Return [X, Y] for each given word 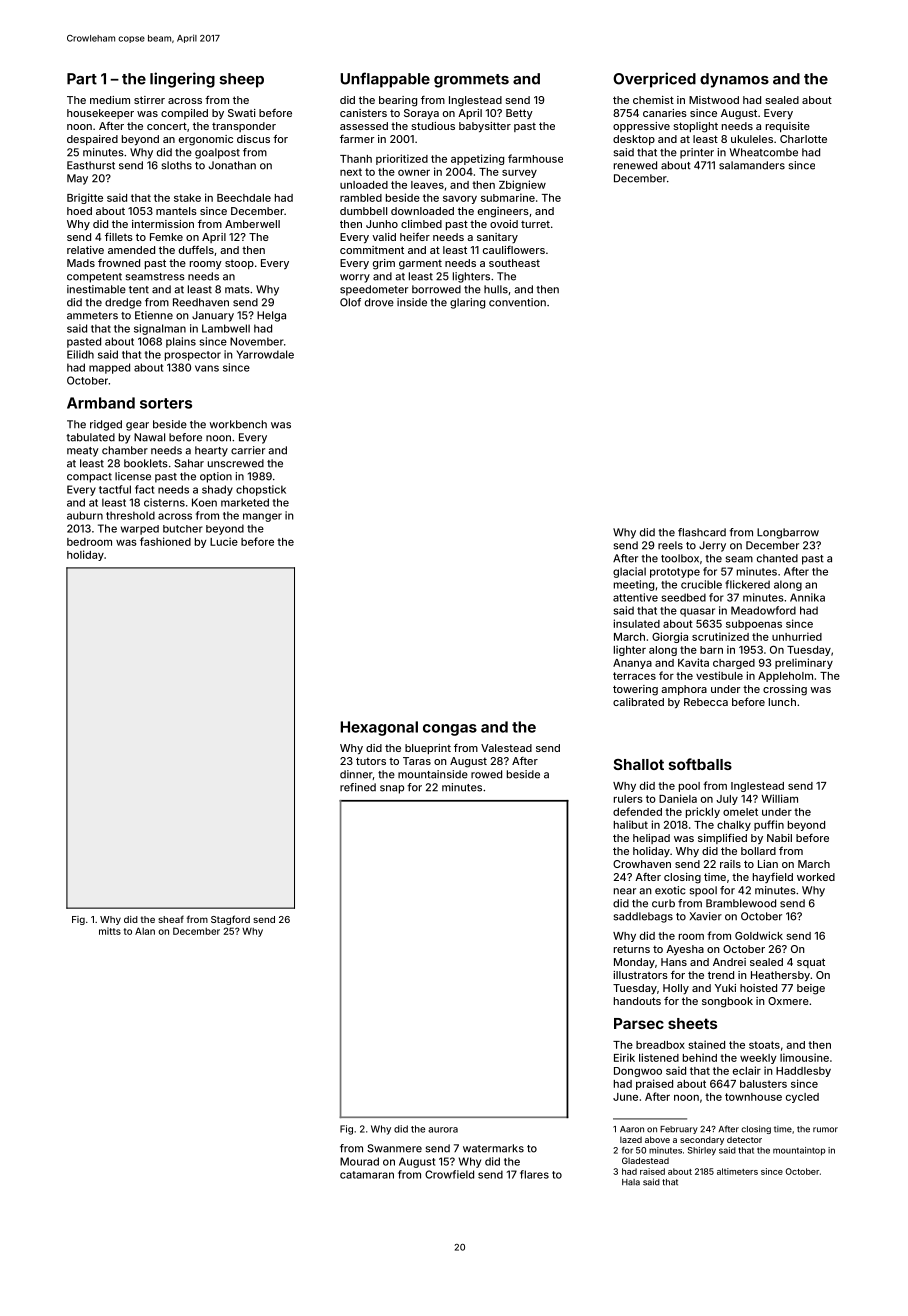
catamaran [367, 1175]
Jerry [712, 546]
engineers [503, 212]
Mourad [359, 1161]
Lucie [224, 541]
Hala [631, 1182]
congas [450, 730]
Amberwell [252, 224]
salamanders [752, 165]
